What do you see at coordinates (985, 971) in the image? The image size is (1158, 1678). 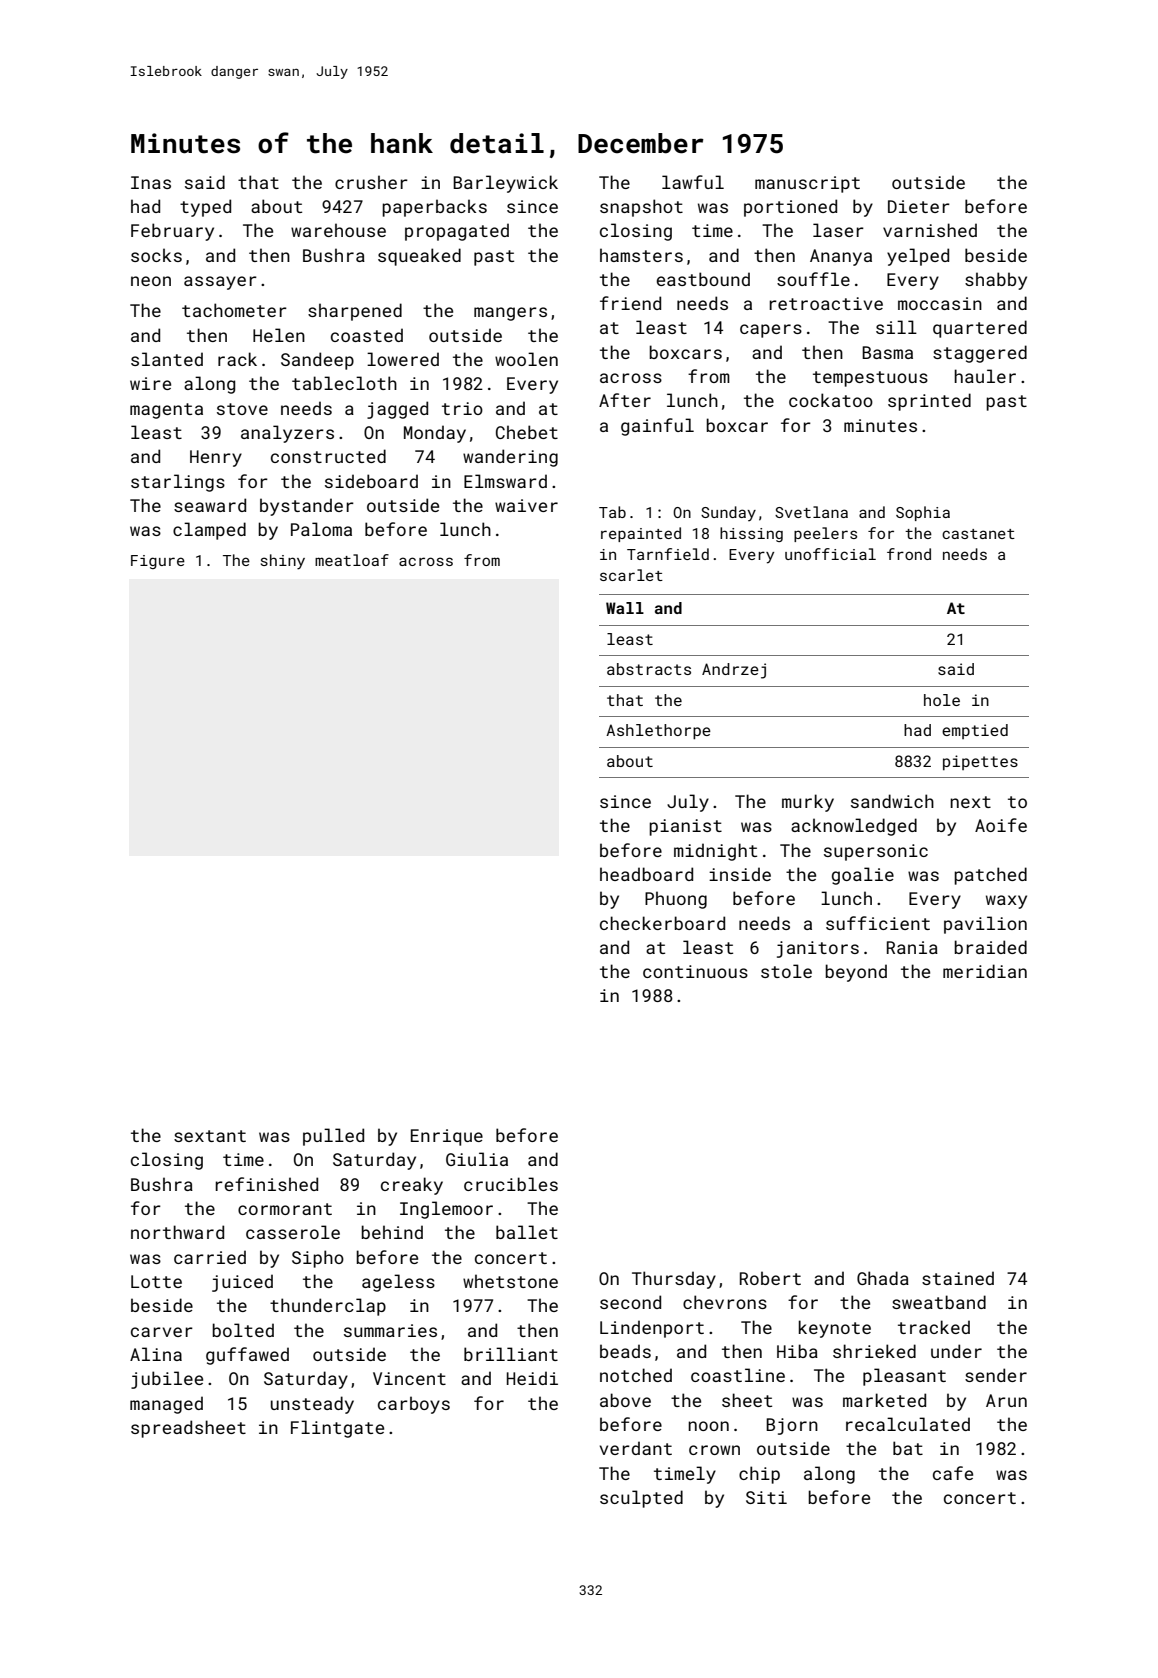 I see `meridian` at bounding box center [985, 971].
